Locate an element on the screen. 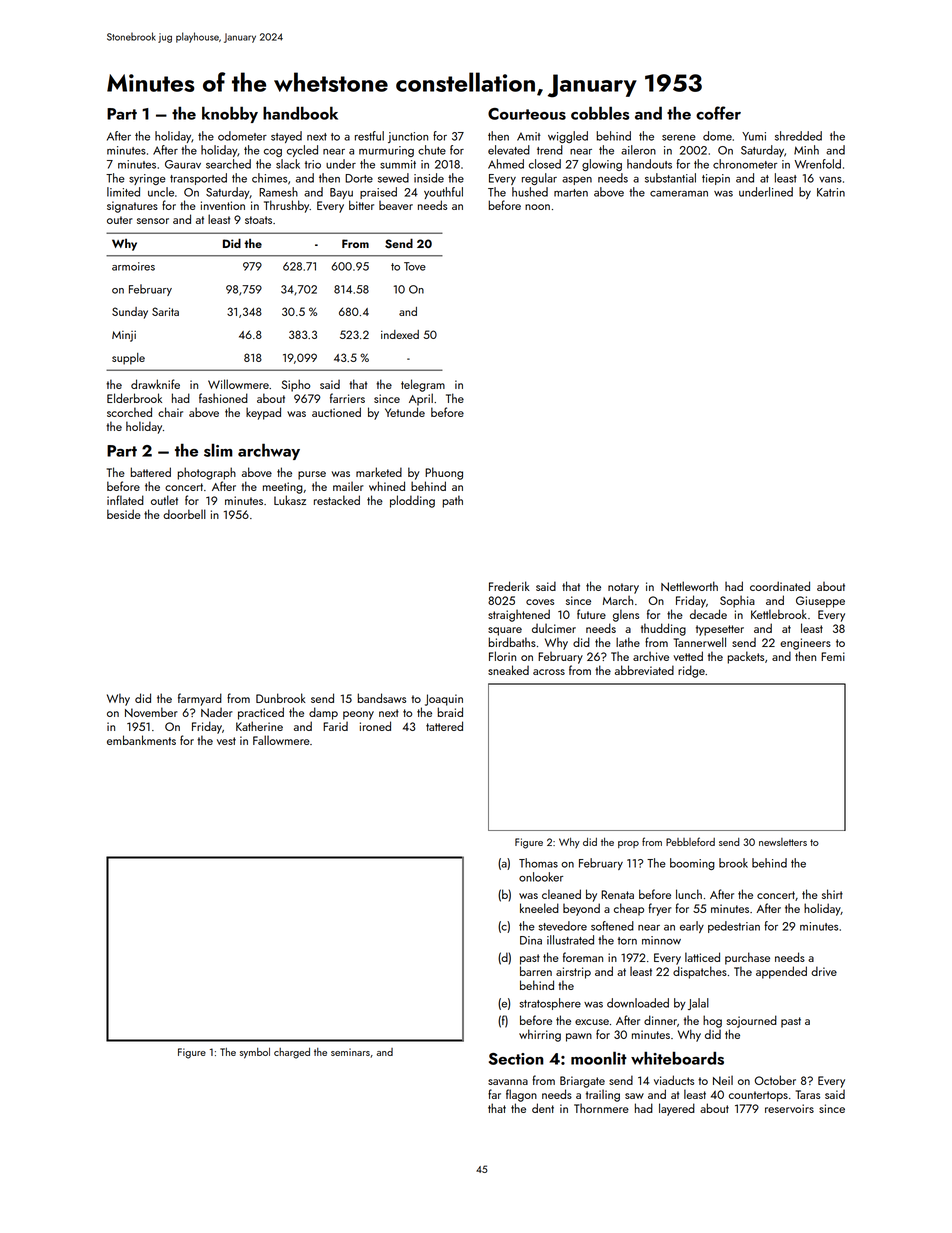 The height and width of the screenshot is (1233, 952). coves is located at coordinates (540, 602).
